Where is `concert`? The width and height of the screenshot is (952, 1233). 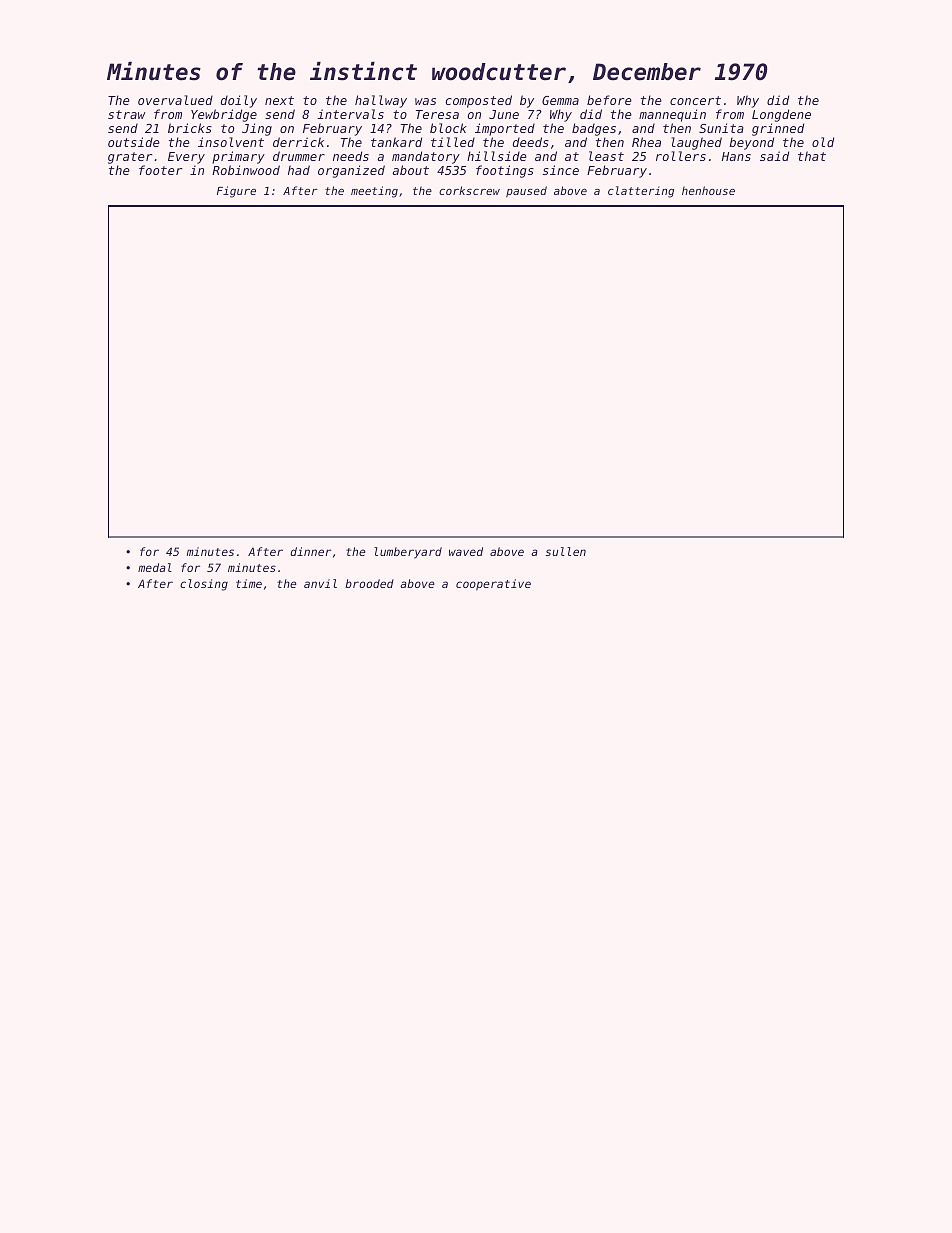
concert is located at coordinates (695, 100).
